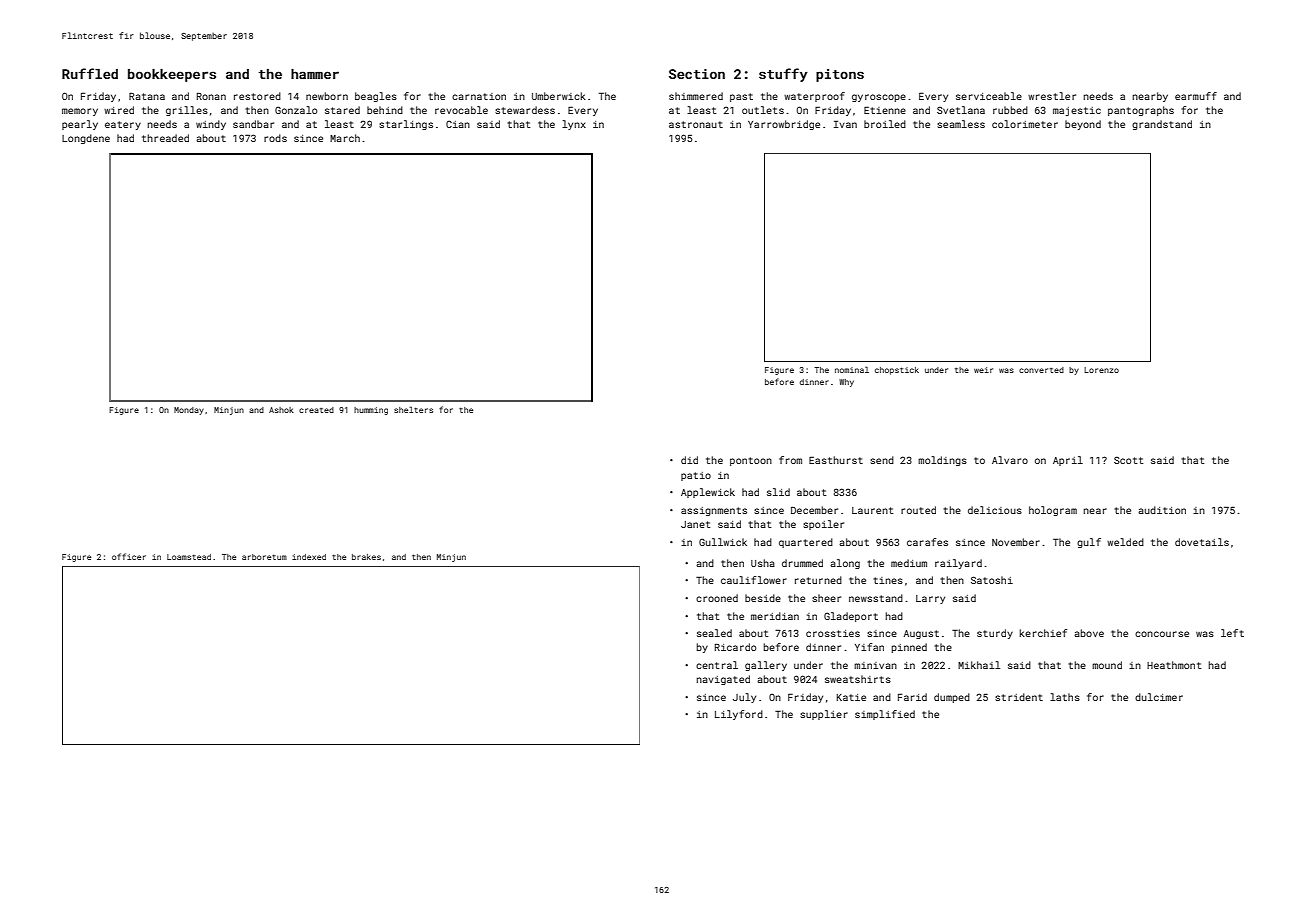 This image has height=924, width=1308. Describe the element at coordinates (129, 556) in the image. I see `officer` at that location.
